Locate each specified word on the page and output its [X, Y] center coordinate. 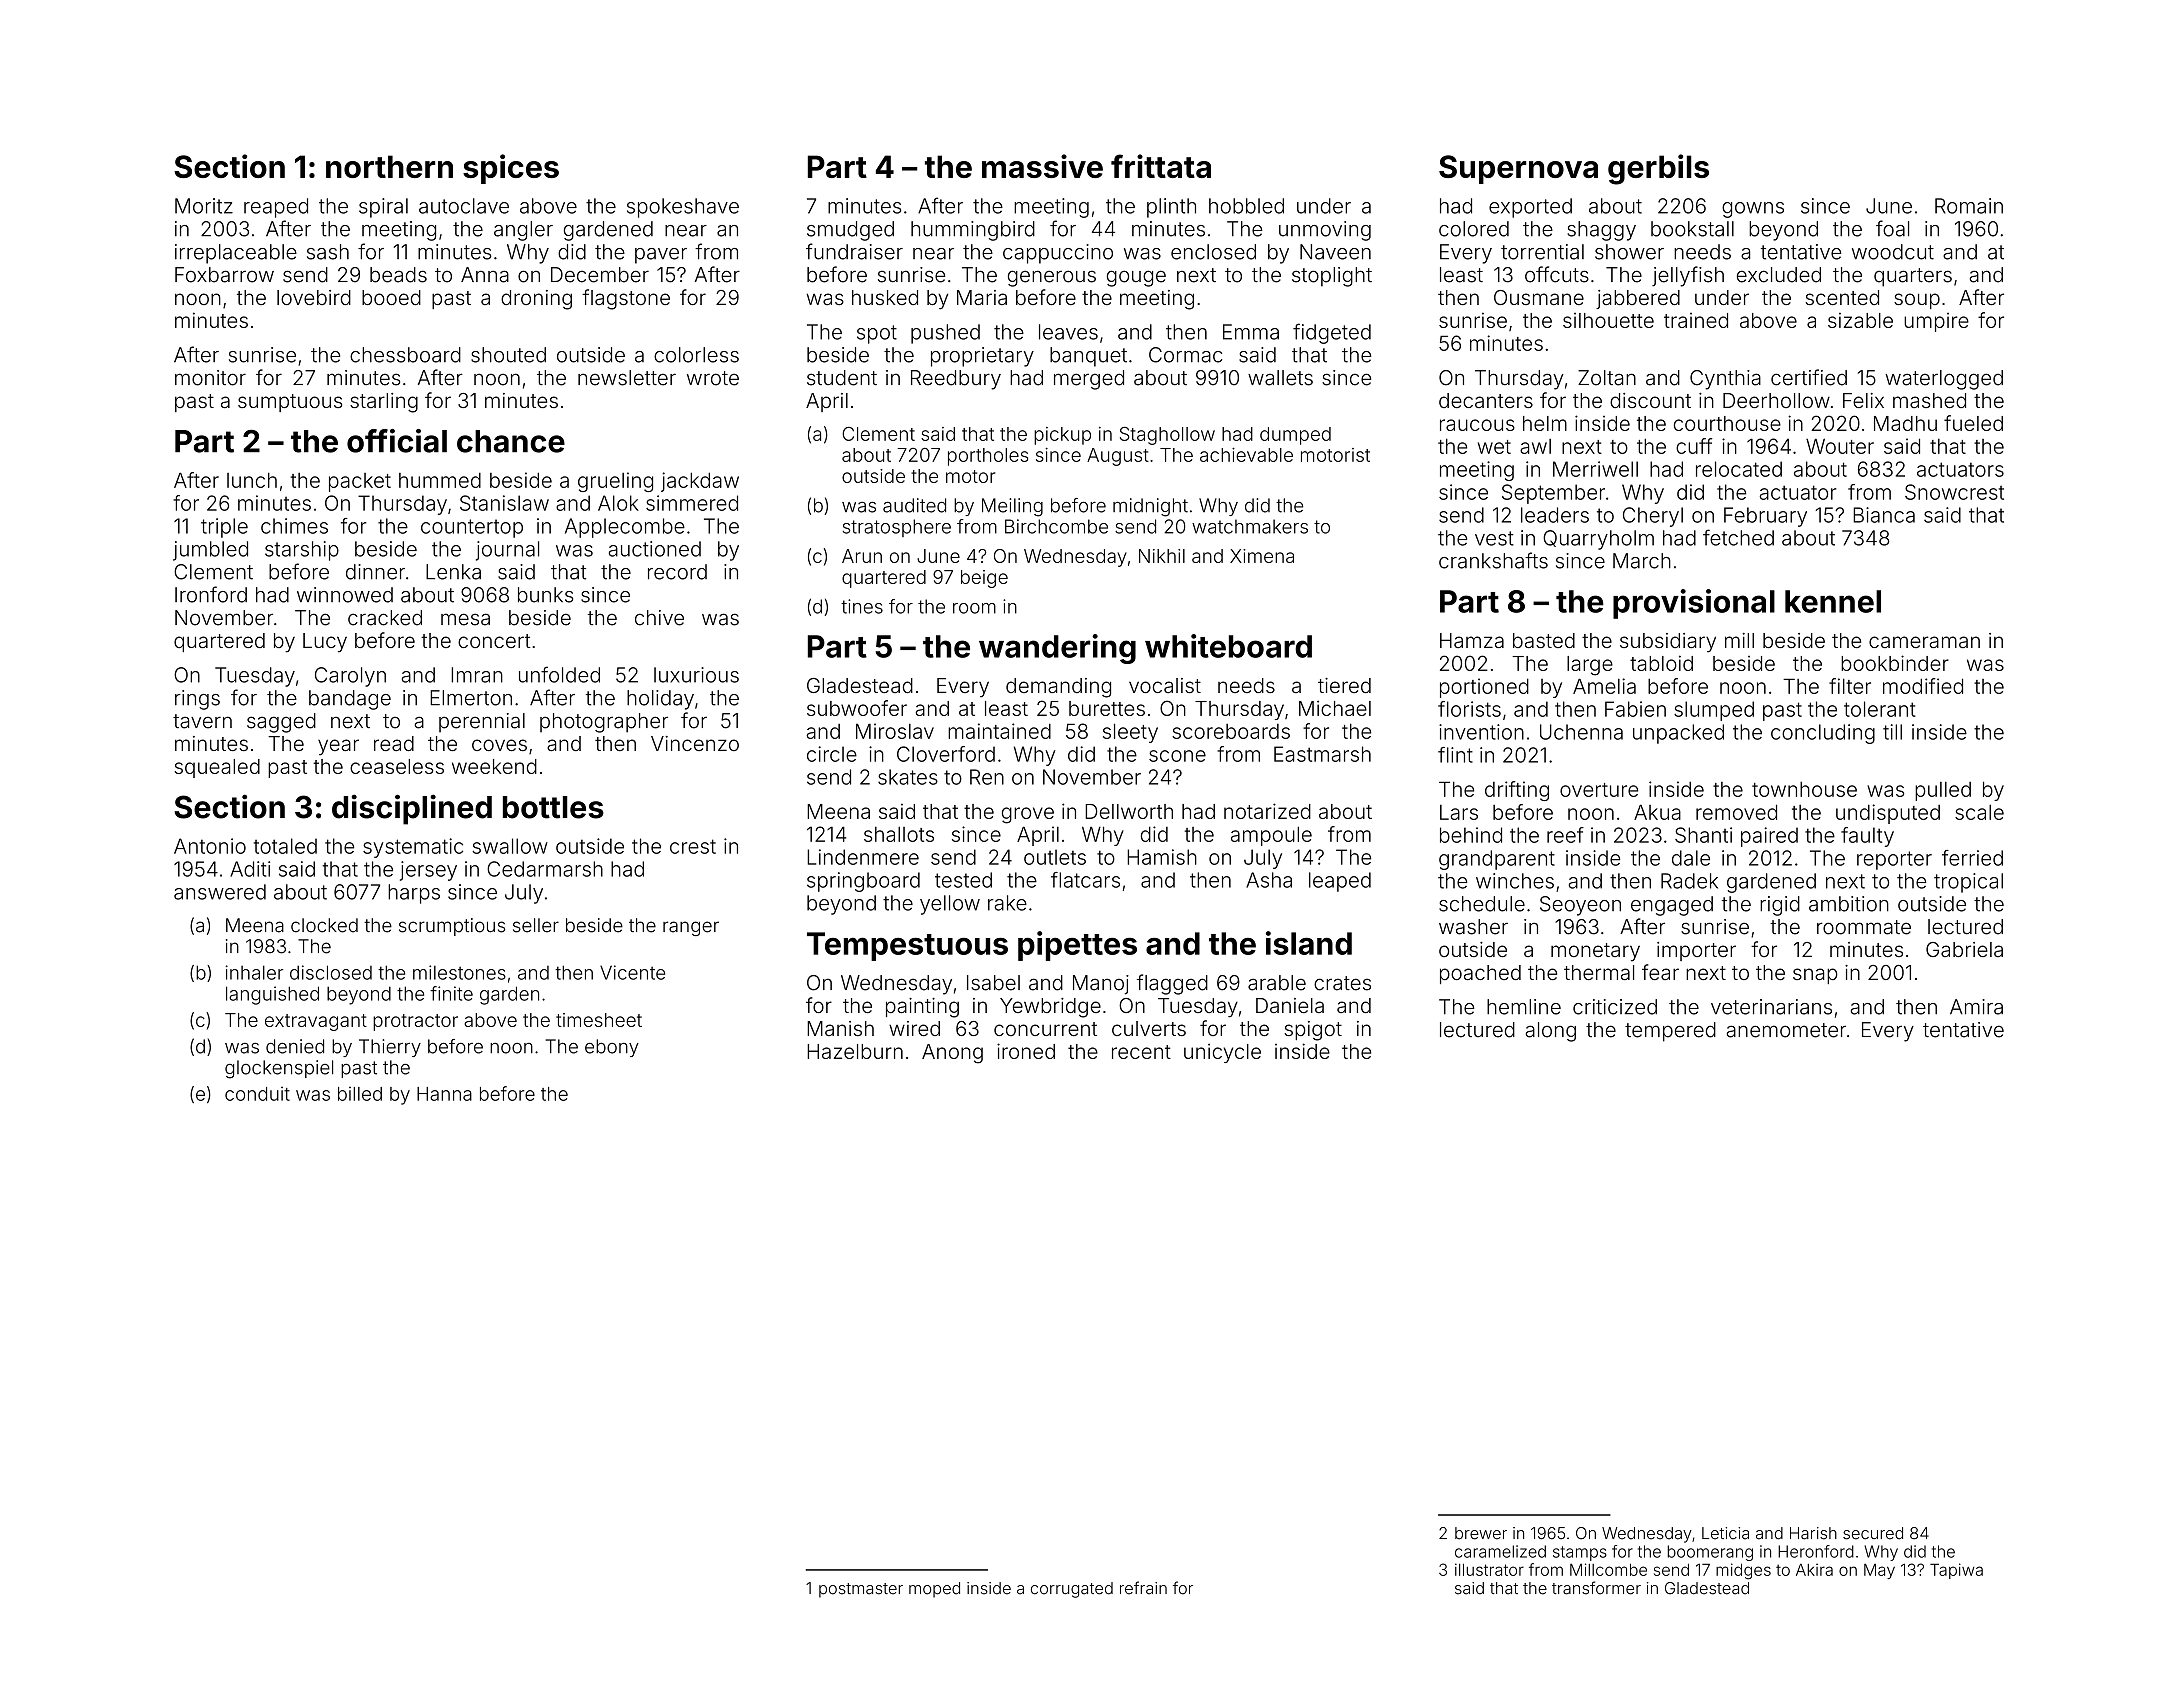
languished [272, 995]
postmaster [861, 1590]
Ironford [211, 594]
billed [360, 1094]
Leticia [1725, 1533]
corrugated [1072, 1590]
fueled [1973, 423]
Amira [1976, 1007]
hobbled [1246, 206]
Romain [1969, 206]
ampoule [1271, 836]
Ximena [1262, 556]
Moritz [204, 206]
